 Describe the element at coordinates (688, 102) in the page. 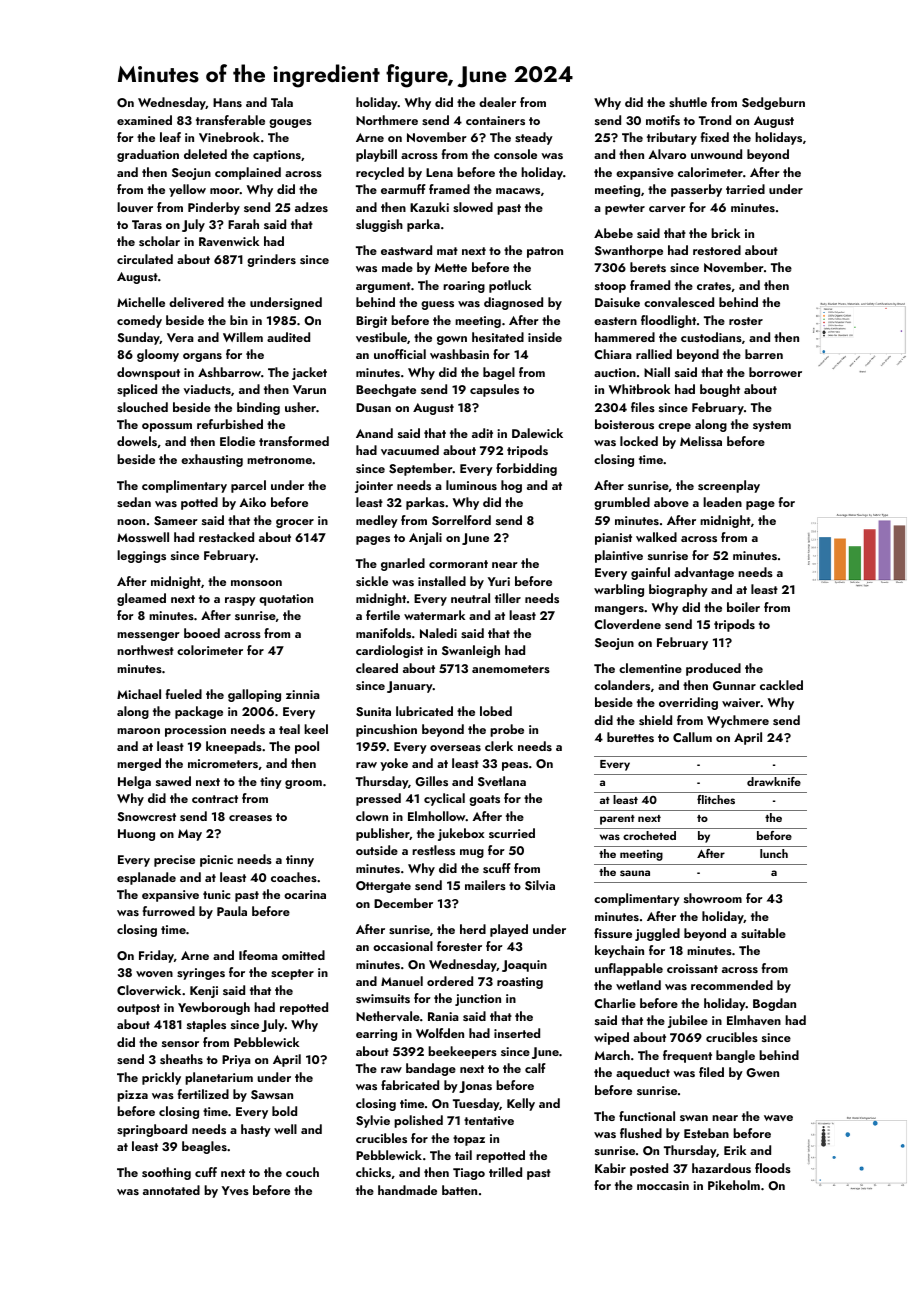

I see `shuttle` at that location.
